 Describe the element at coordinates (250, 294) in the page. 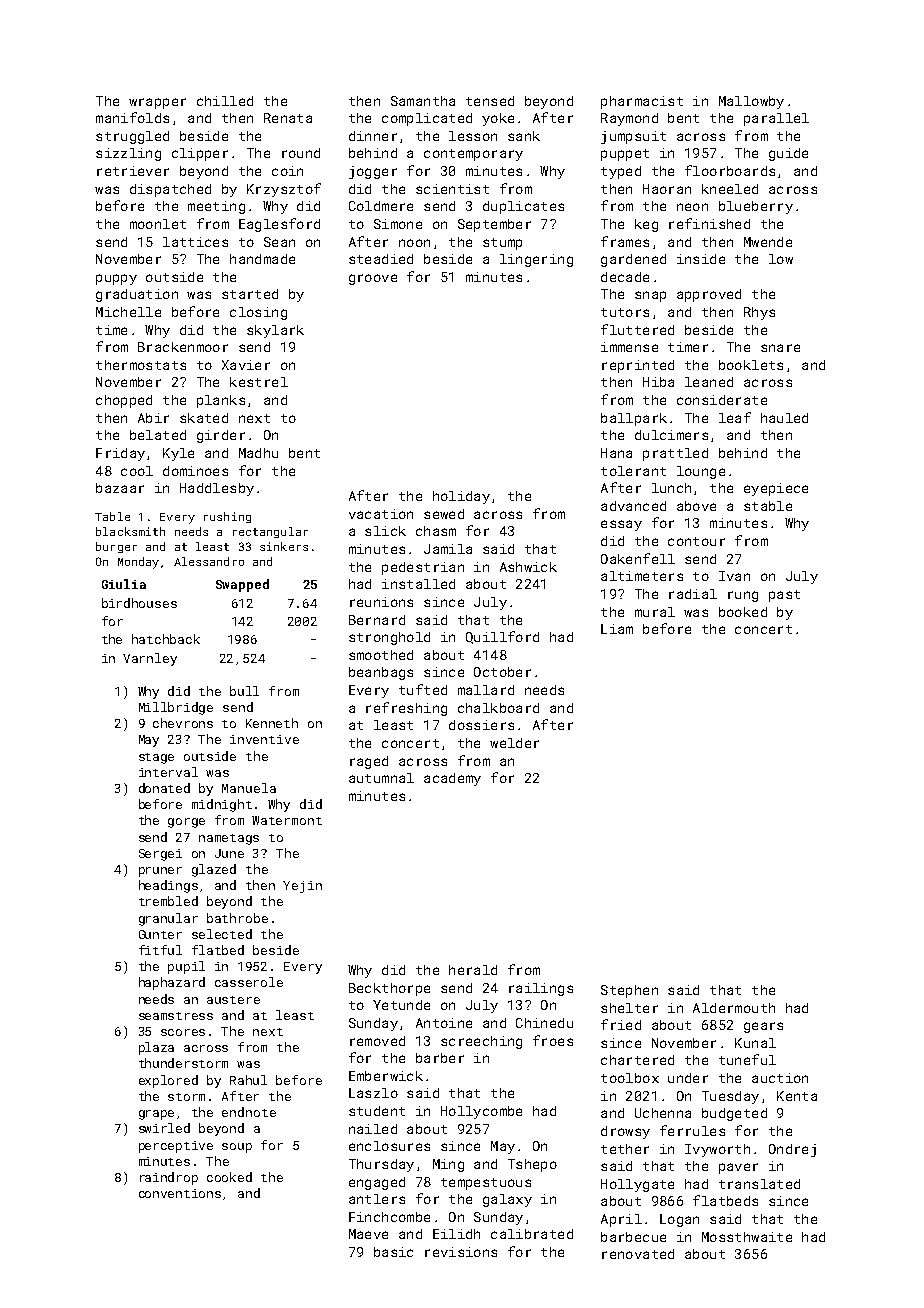

I see `started` at that location.
